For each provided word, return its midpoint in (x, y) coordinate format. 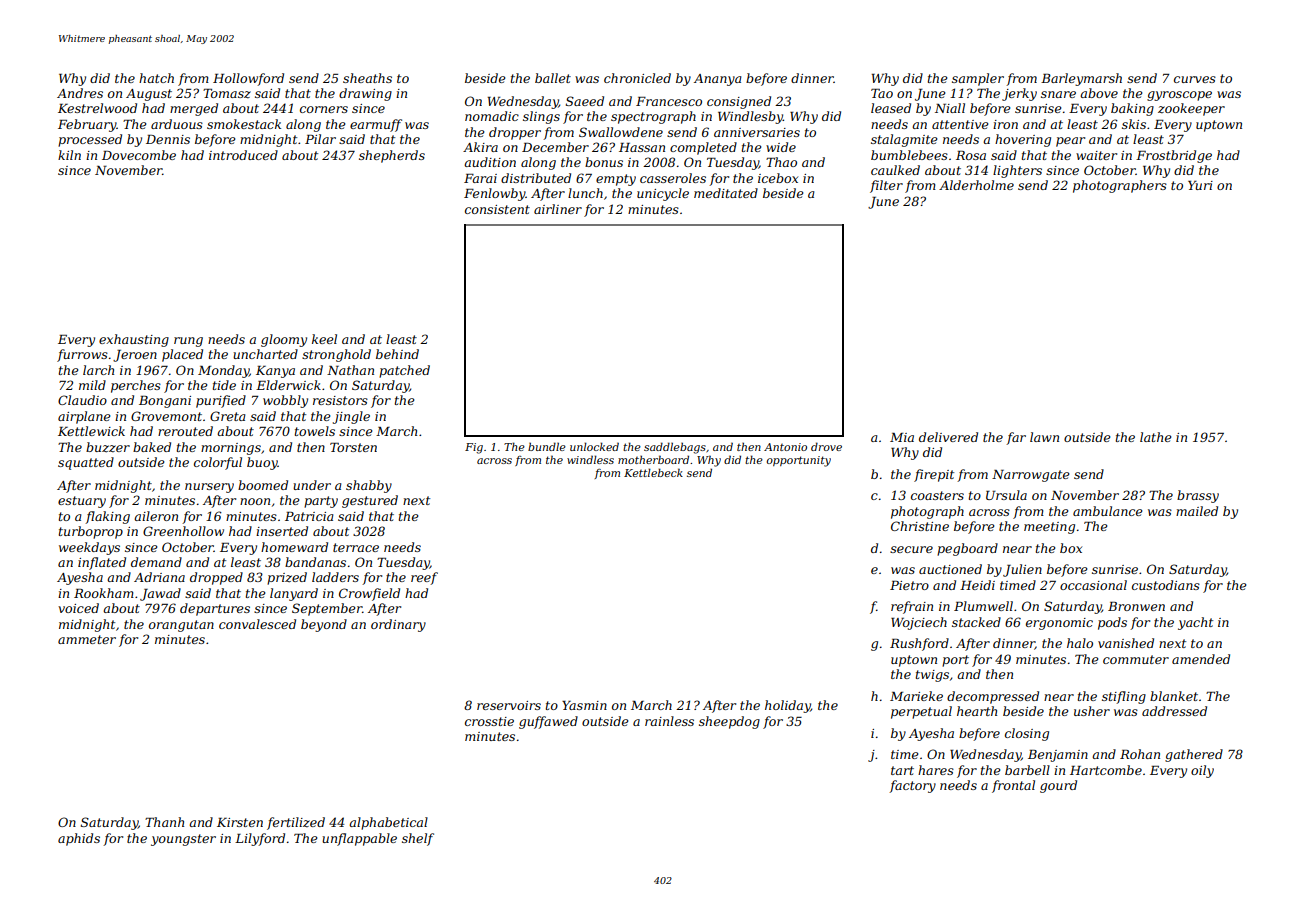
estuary (82, 502)
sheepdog (729, 722)
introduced (243, 155)
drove (826, 446)
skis (1134, 124)
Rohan (1140, 754)
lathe (1155, 437)
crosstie (489, 721)
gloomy (284, 340)
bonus (604, 162)
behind (397, 354)
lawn (1044, 437)
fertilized (296, 823)
